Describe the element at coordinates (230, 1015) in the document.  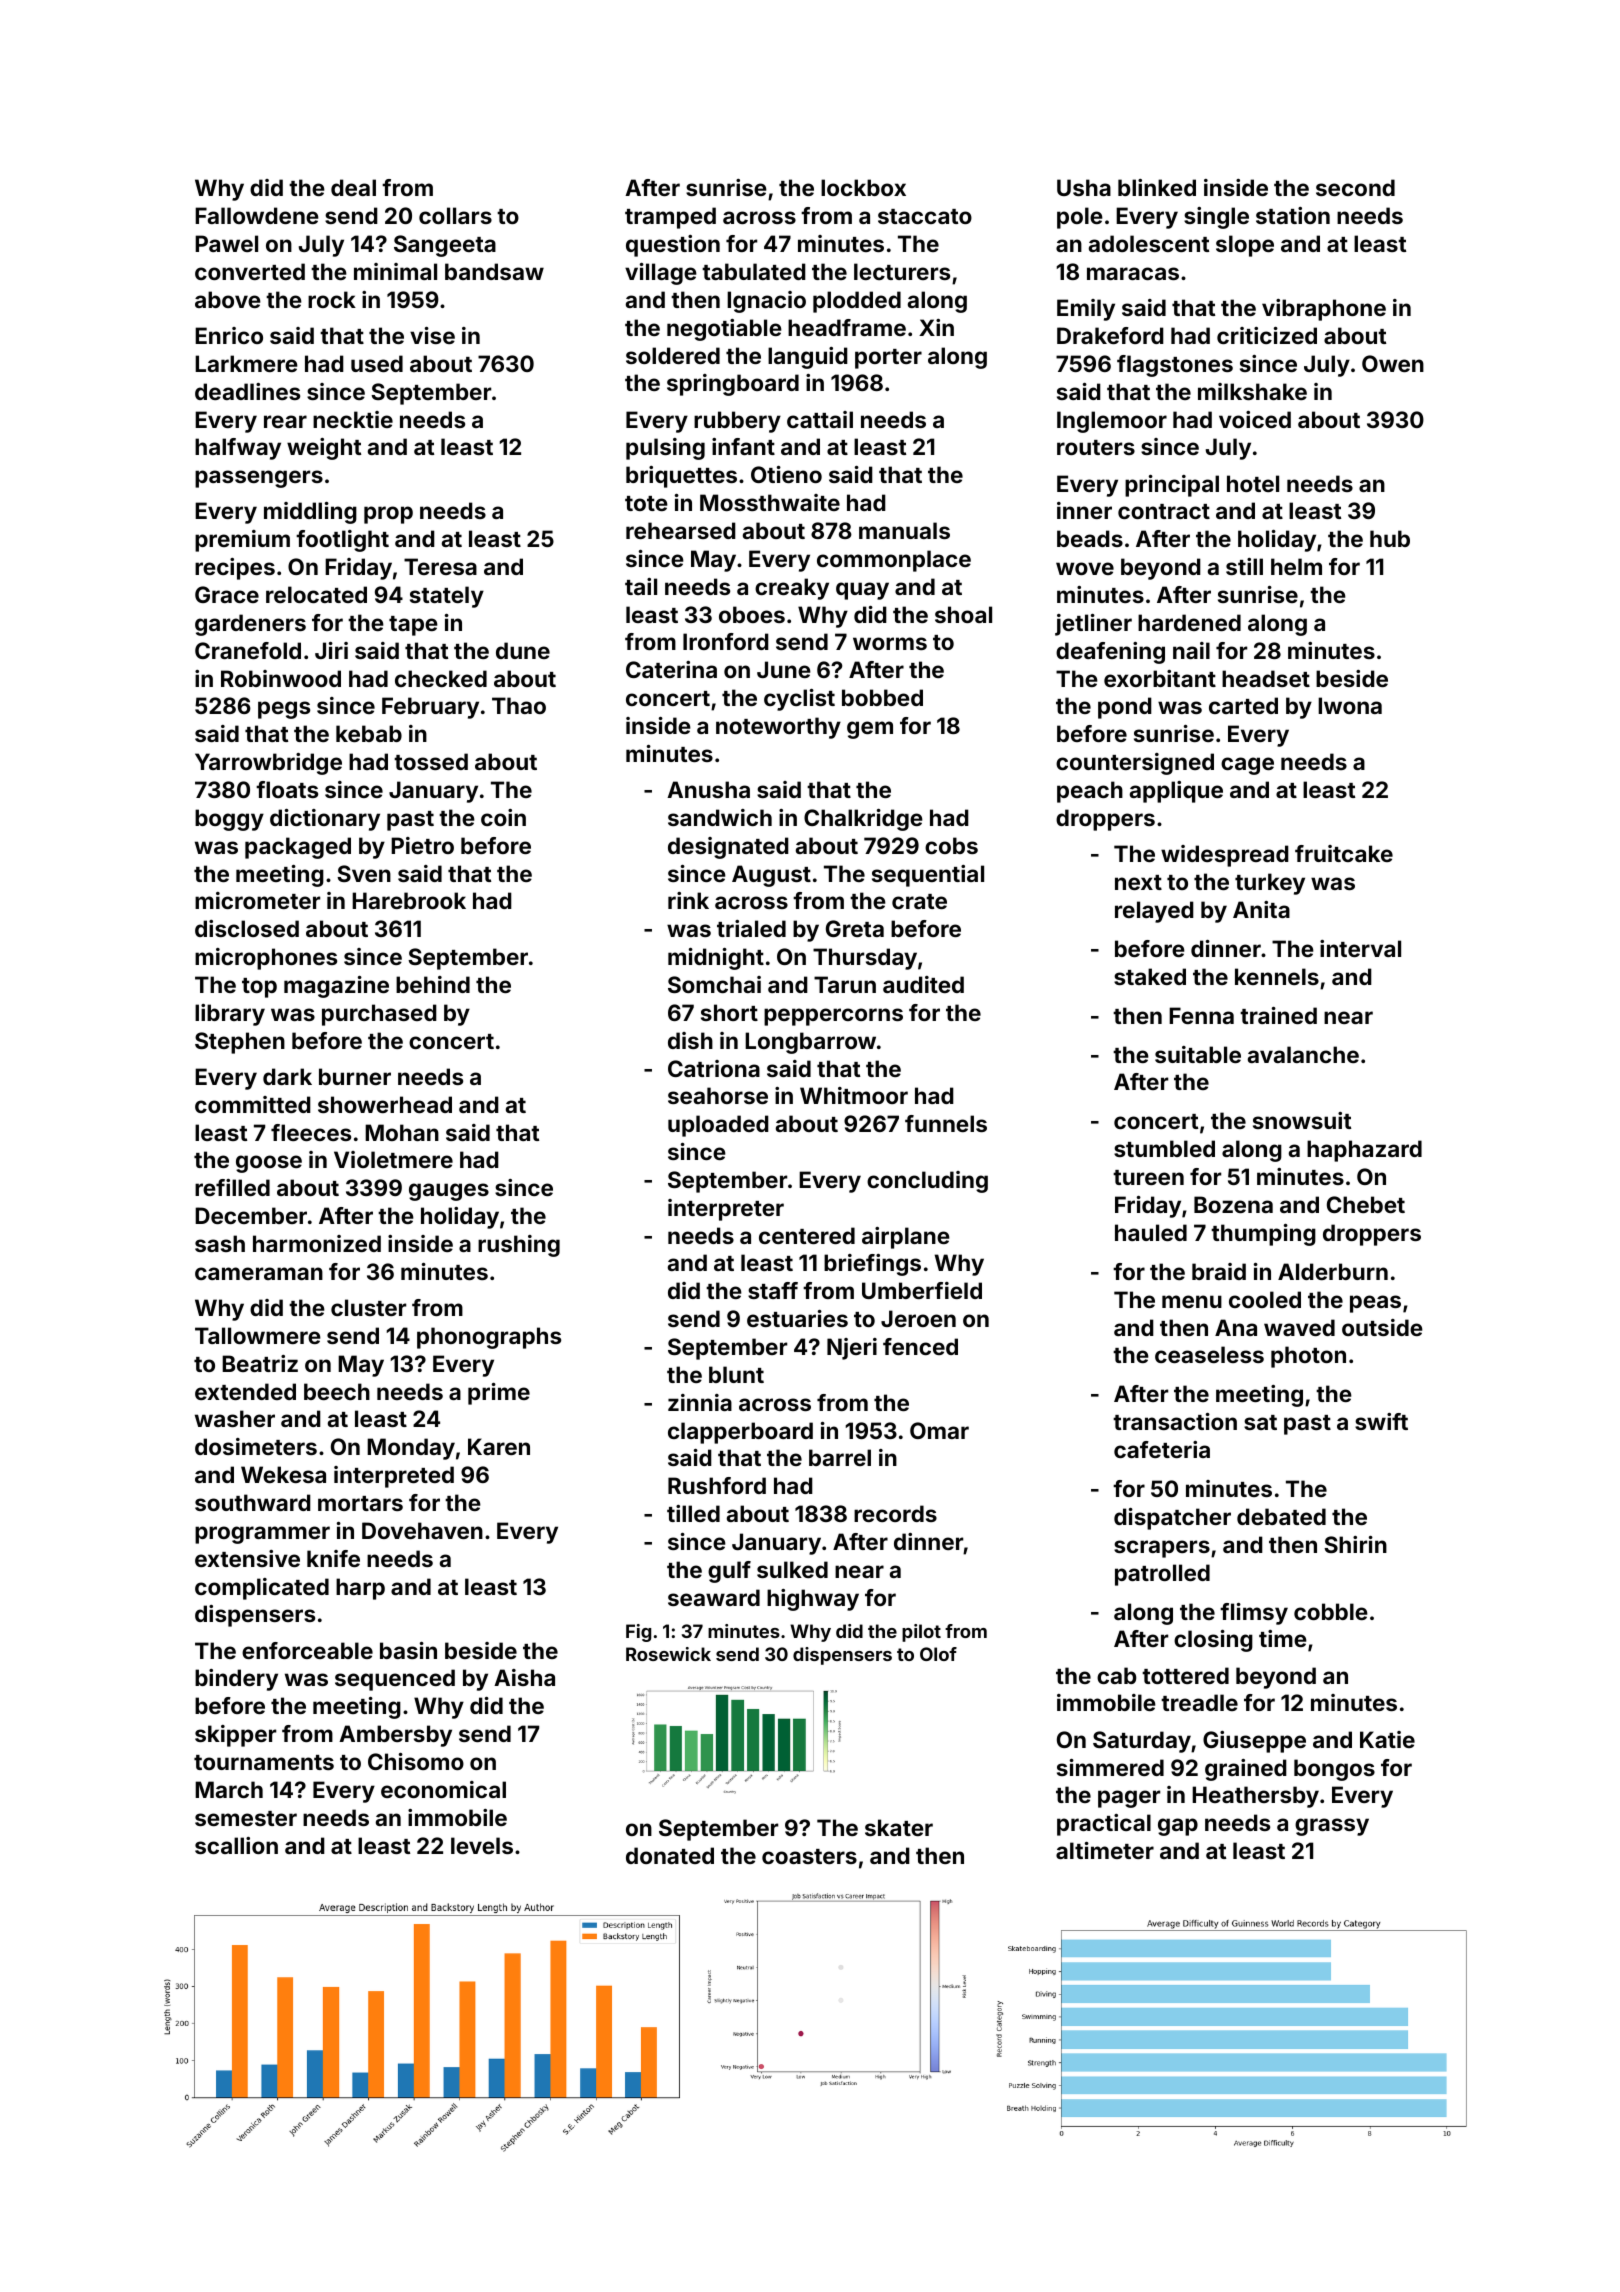
I see `library` at that location.
